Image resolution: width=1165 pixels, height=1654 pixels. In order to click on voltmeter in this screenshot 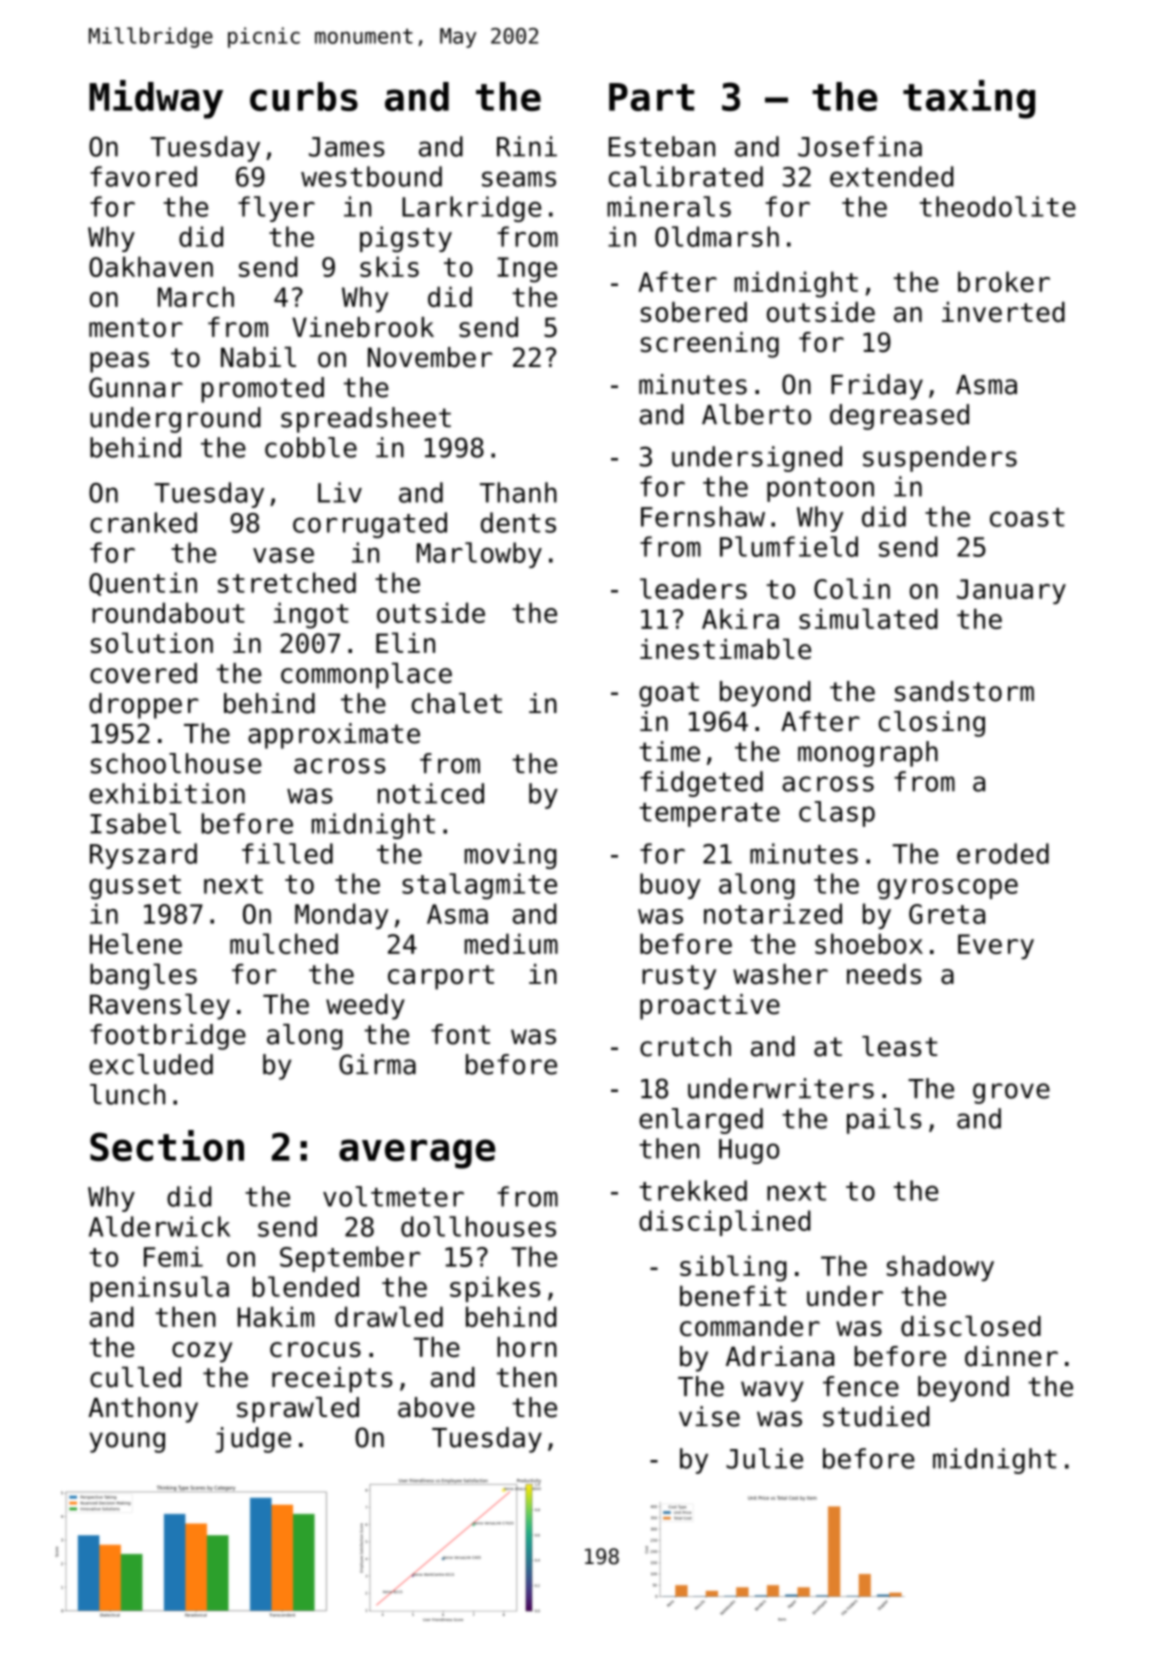, I will do `click(393, 1196)`.
